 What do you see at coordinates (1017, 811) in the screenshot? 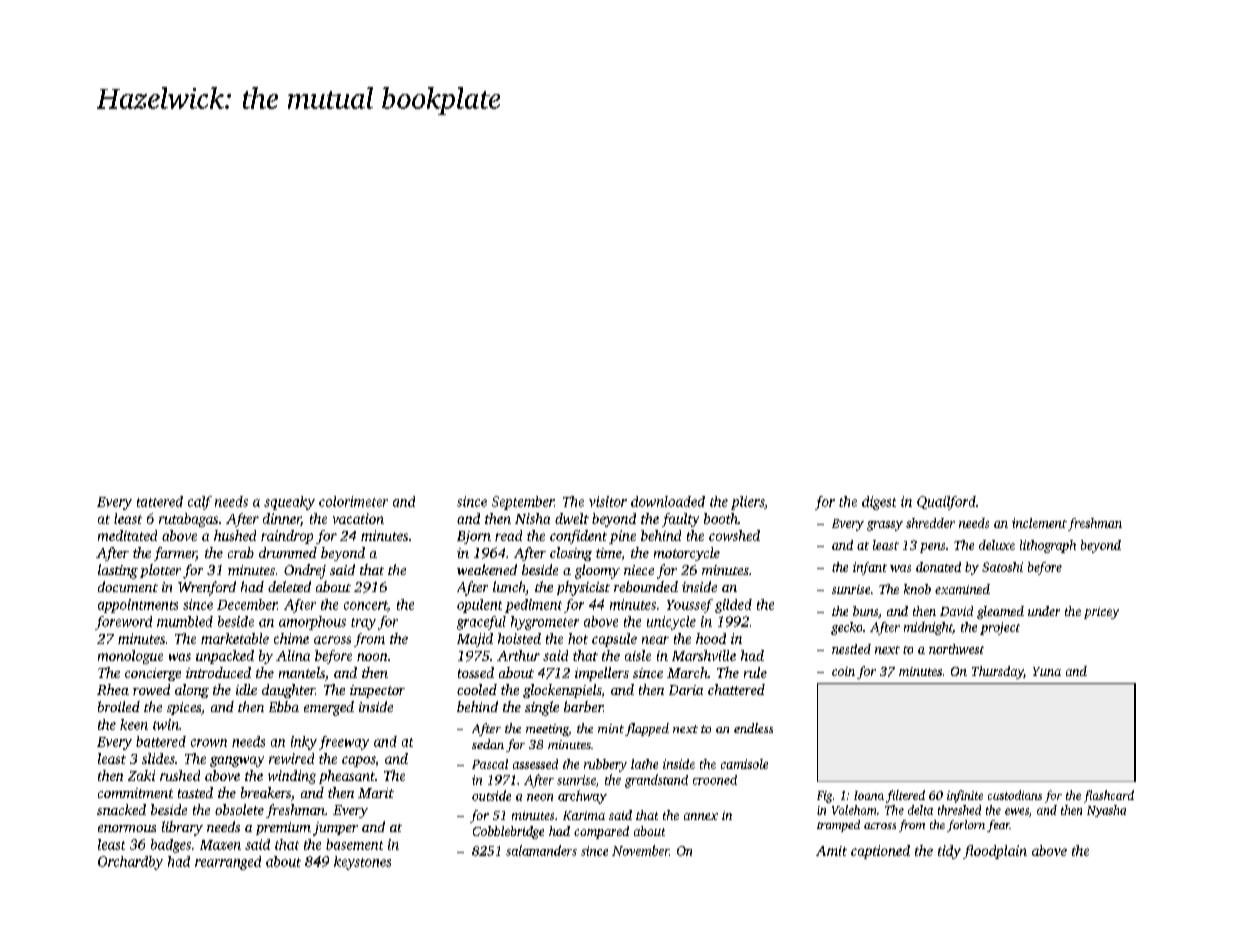
I see `ewes` at bounding box center [1017, 811].
